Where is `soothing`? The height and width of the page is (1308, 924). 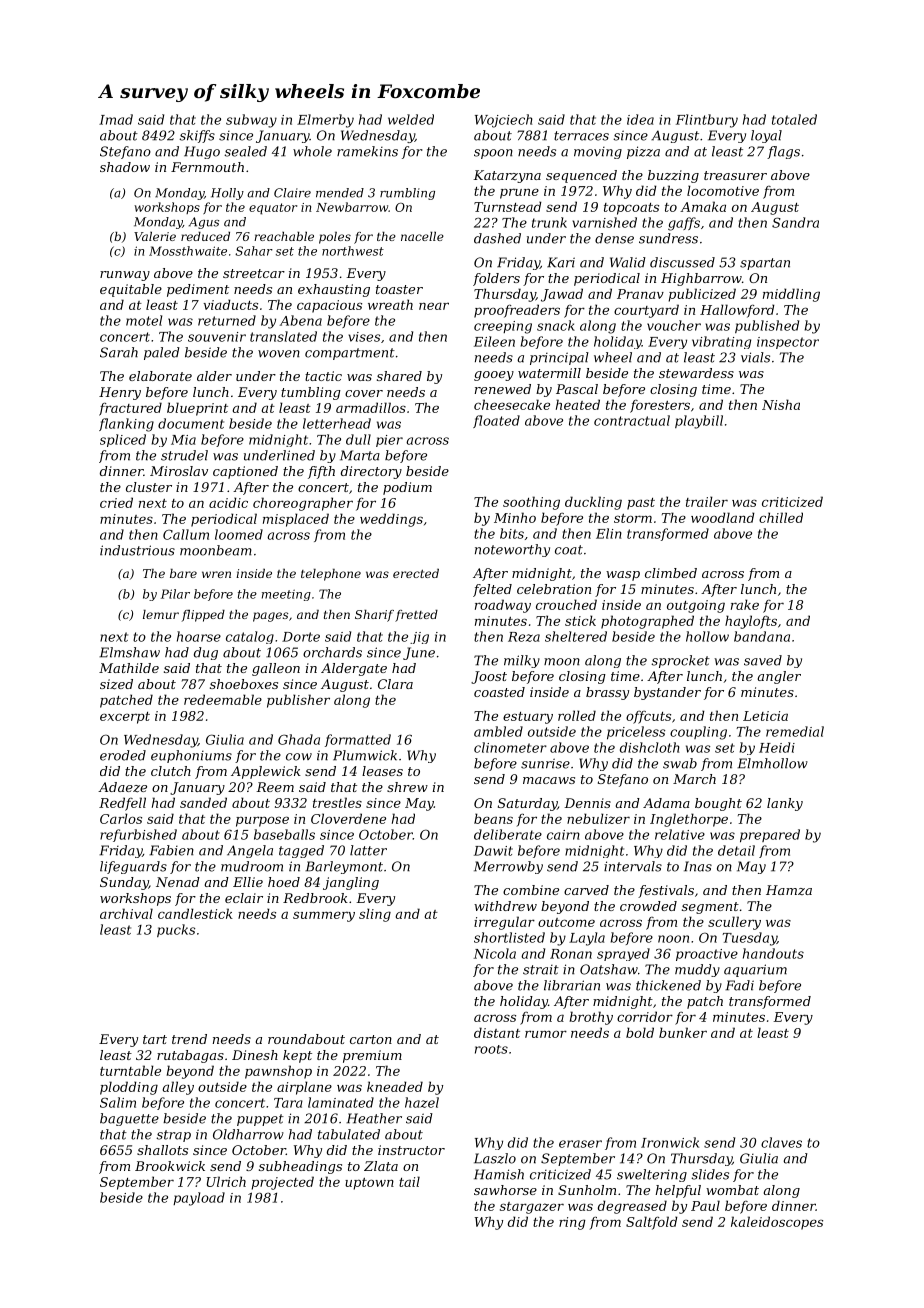
soothing is located at coordinates (531, 503).
